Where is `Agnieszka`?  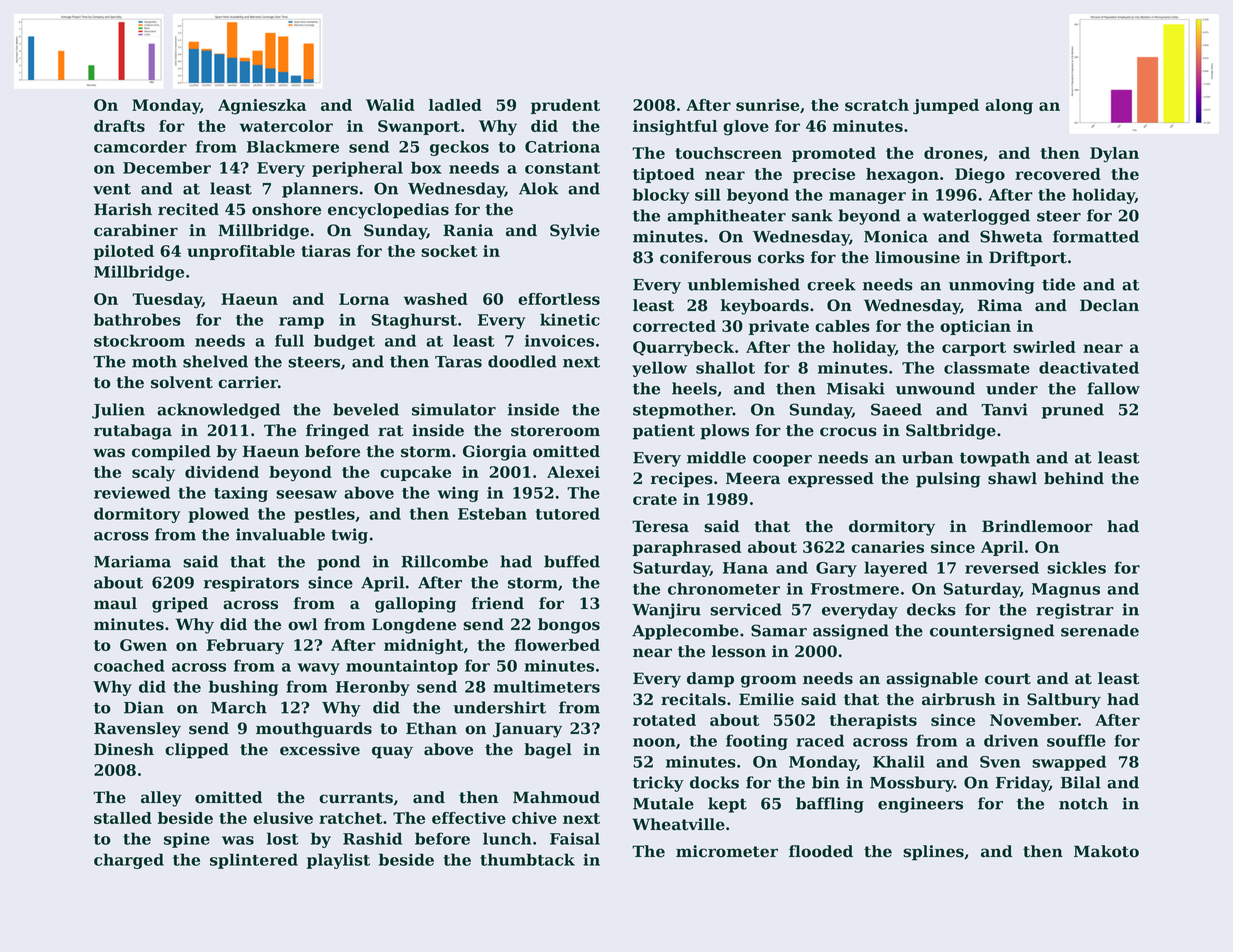 Agnieszka is located at coordinates (262, 107).
